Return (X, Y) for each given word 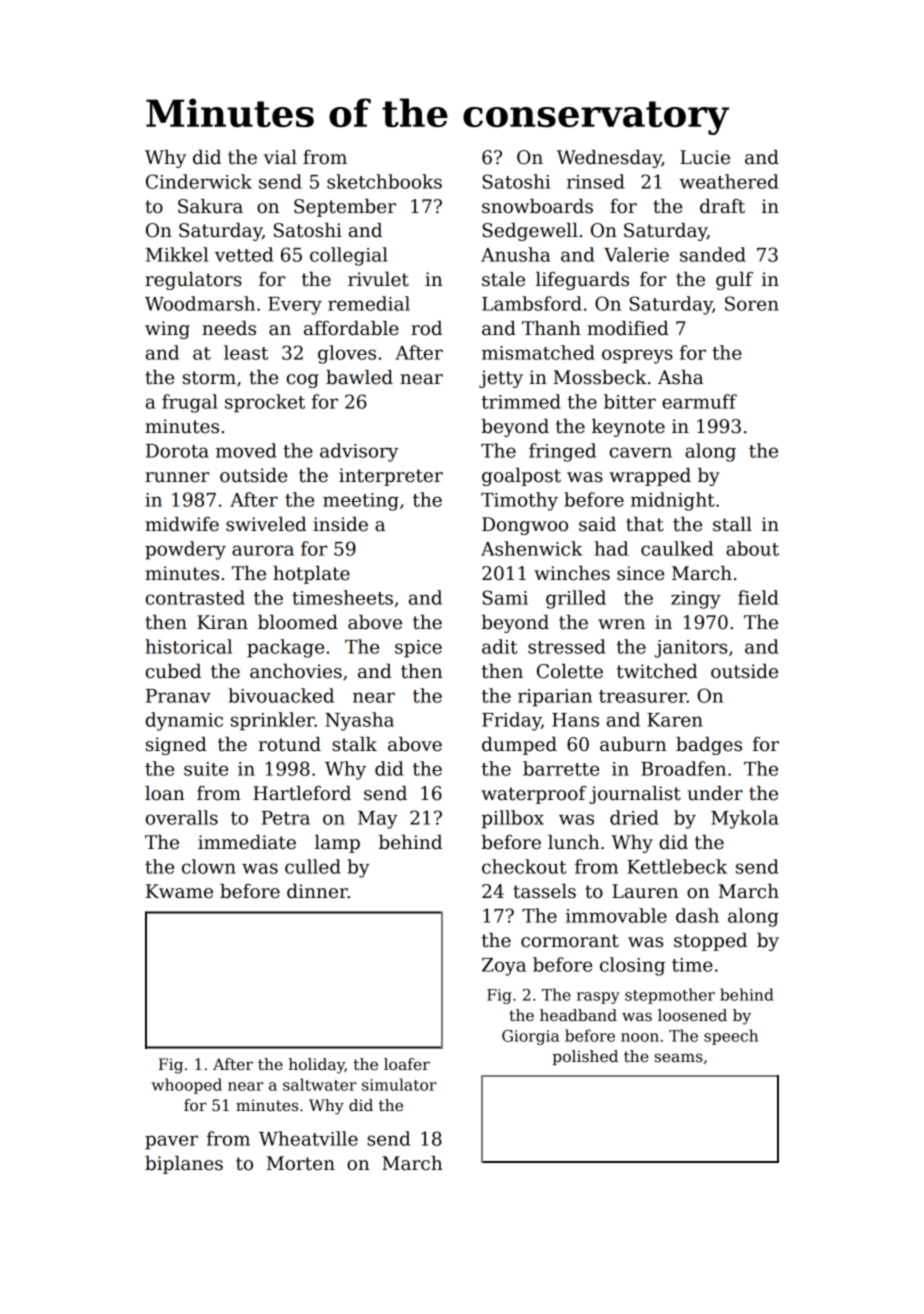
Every (295, 306)
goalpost (521, 477)
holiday (317, 1066)
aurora (263, 550)
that (645, 524)
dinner (317, 891)
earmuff (699, 401)
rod (426, 328)
